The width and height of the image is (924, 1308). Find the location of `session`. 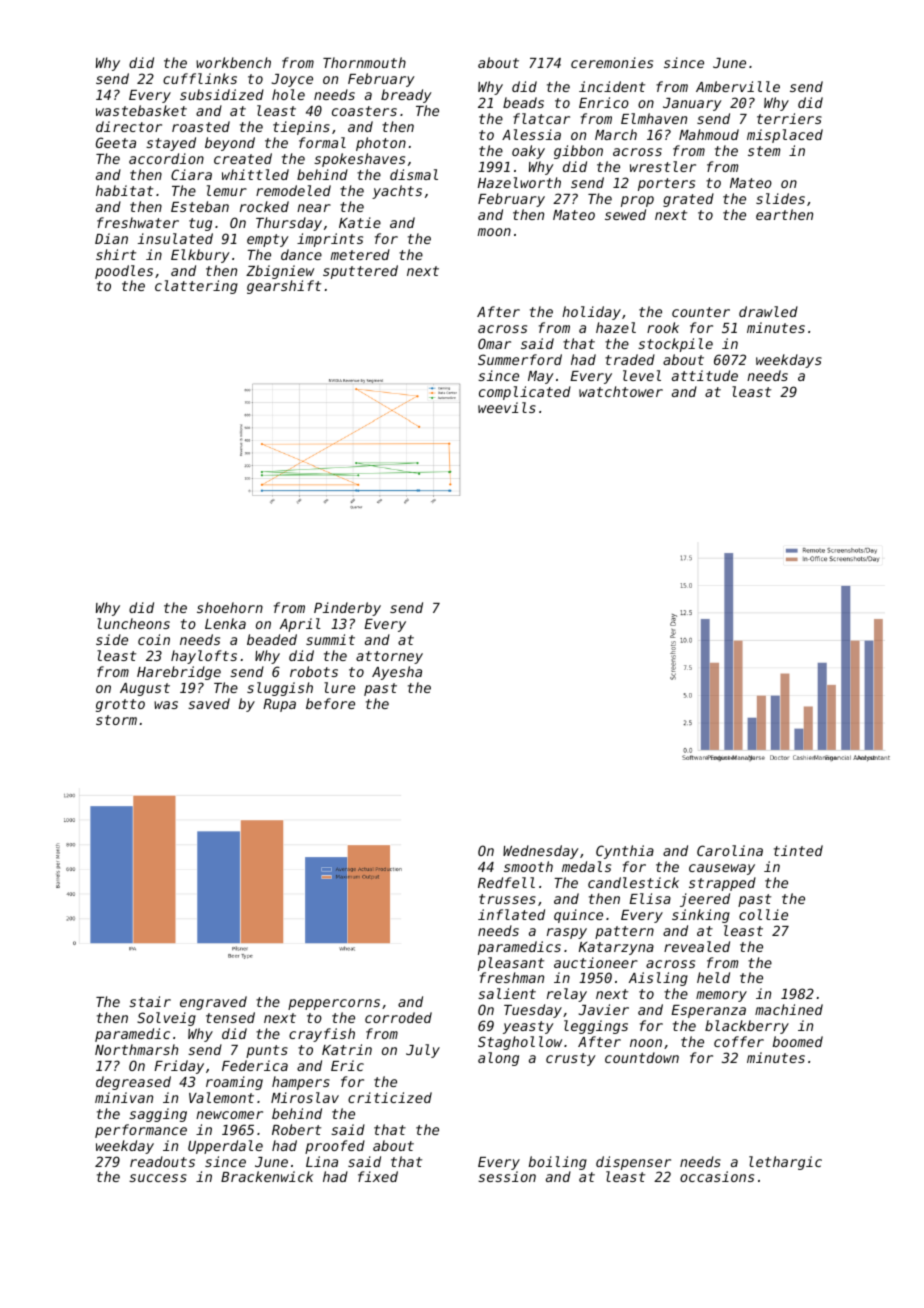

session is located at coordinates (507, 1176).
